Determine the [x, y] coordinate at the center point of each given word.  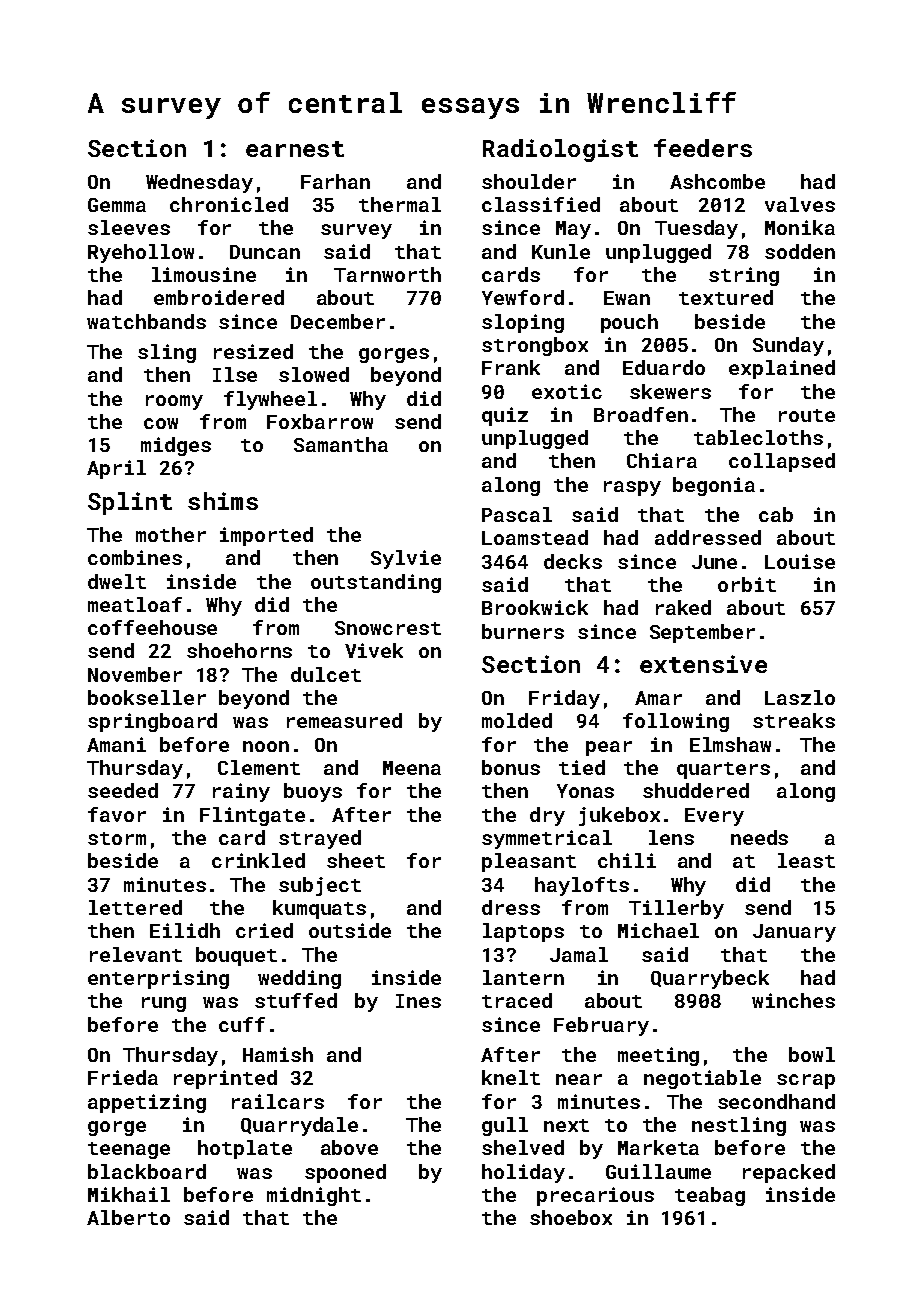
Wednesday [199, 183]
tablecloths [758, 437]
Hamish [278, 1054]
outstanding [376, 583]
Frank [511, 367]
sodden [800, 251]
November [135, 674]
